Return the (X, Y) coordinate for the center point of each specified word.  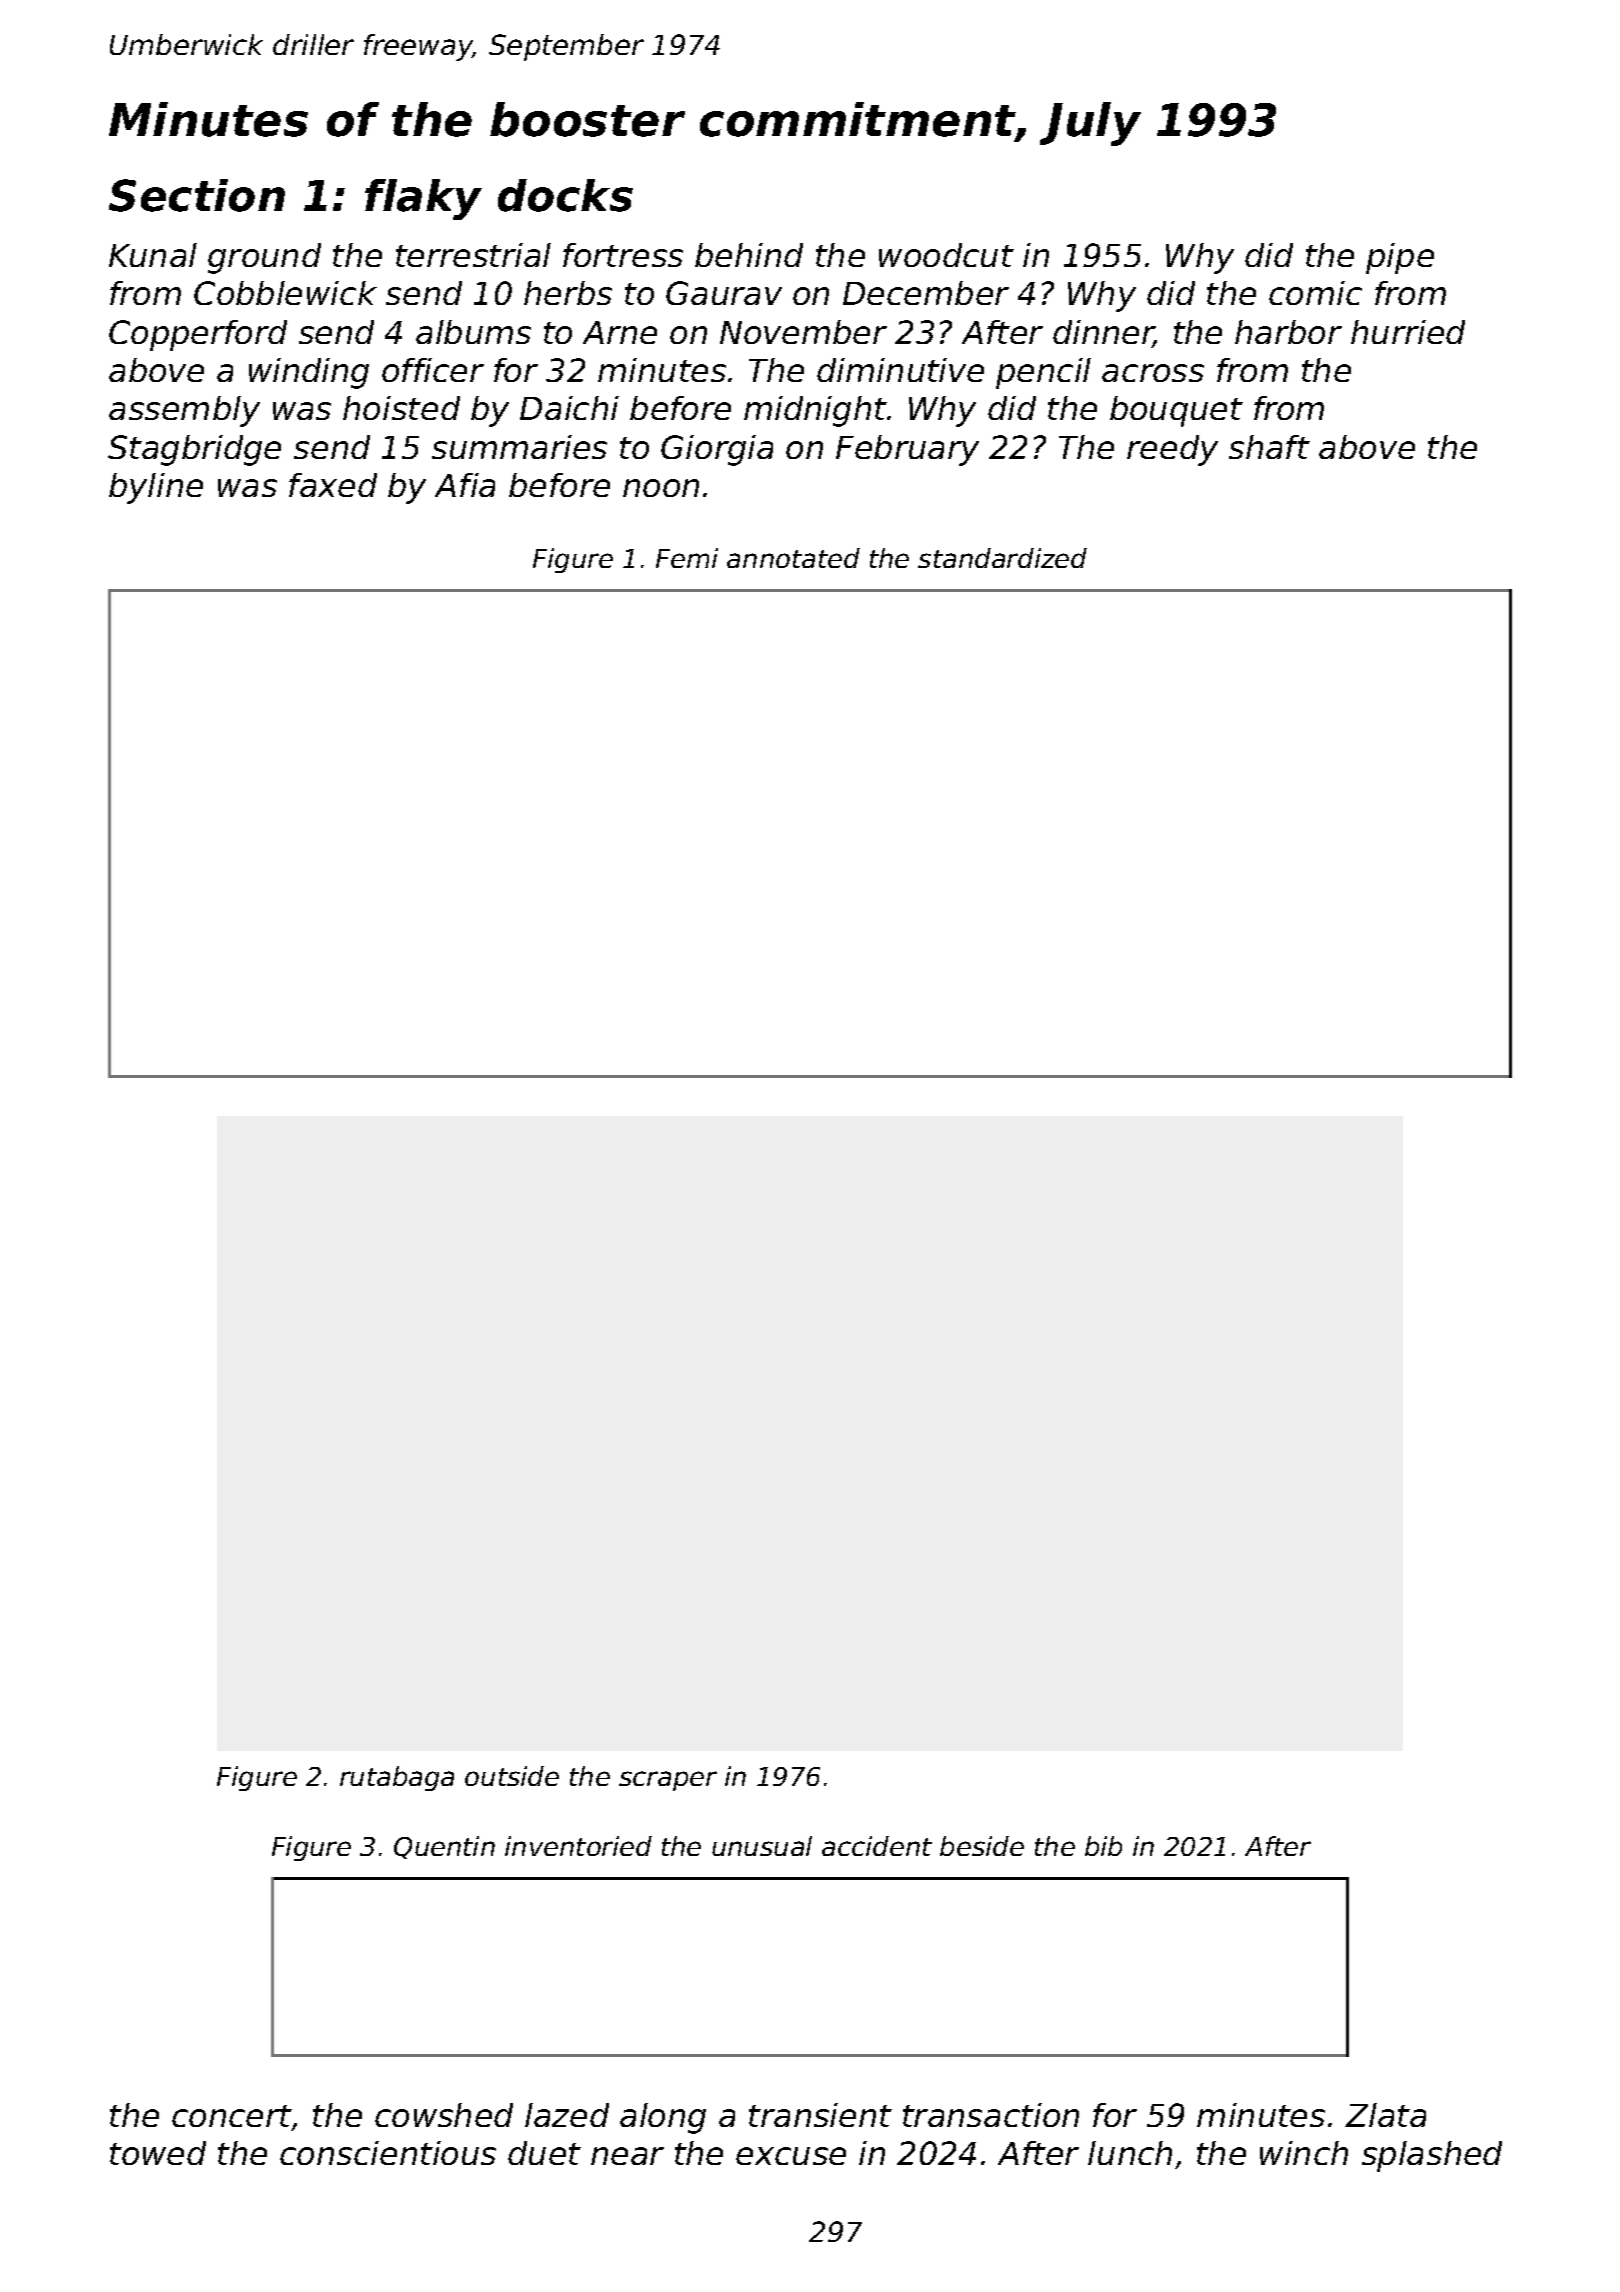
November (803, 332)
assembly (184, 411)
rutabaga (397, 1778)
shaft (1269, 447)
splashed (1432, 2156)
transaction (991, 2115)
